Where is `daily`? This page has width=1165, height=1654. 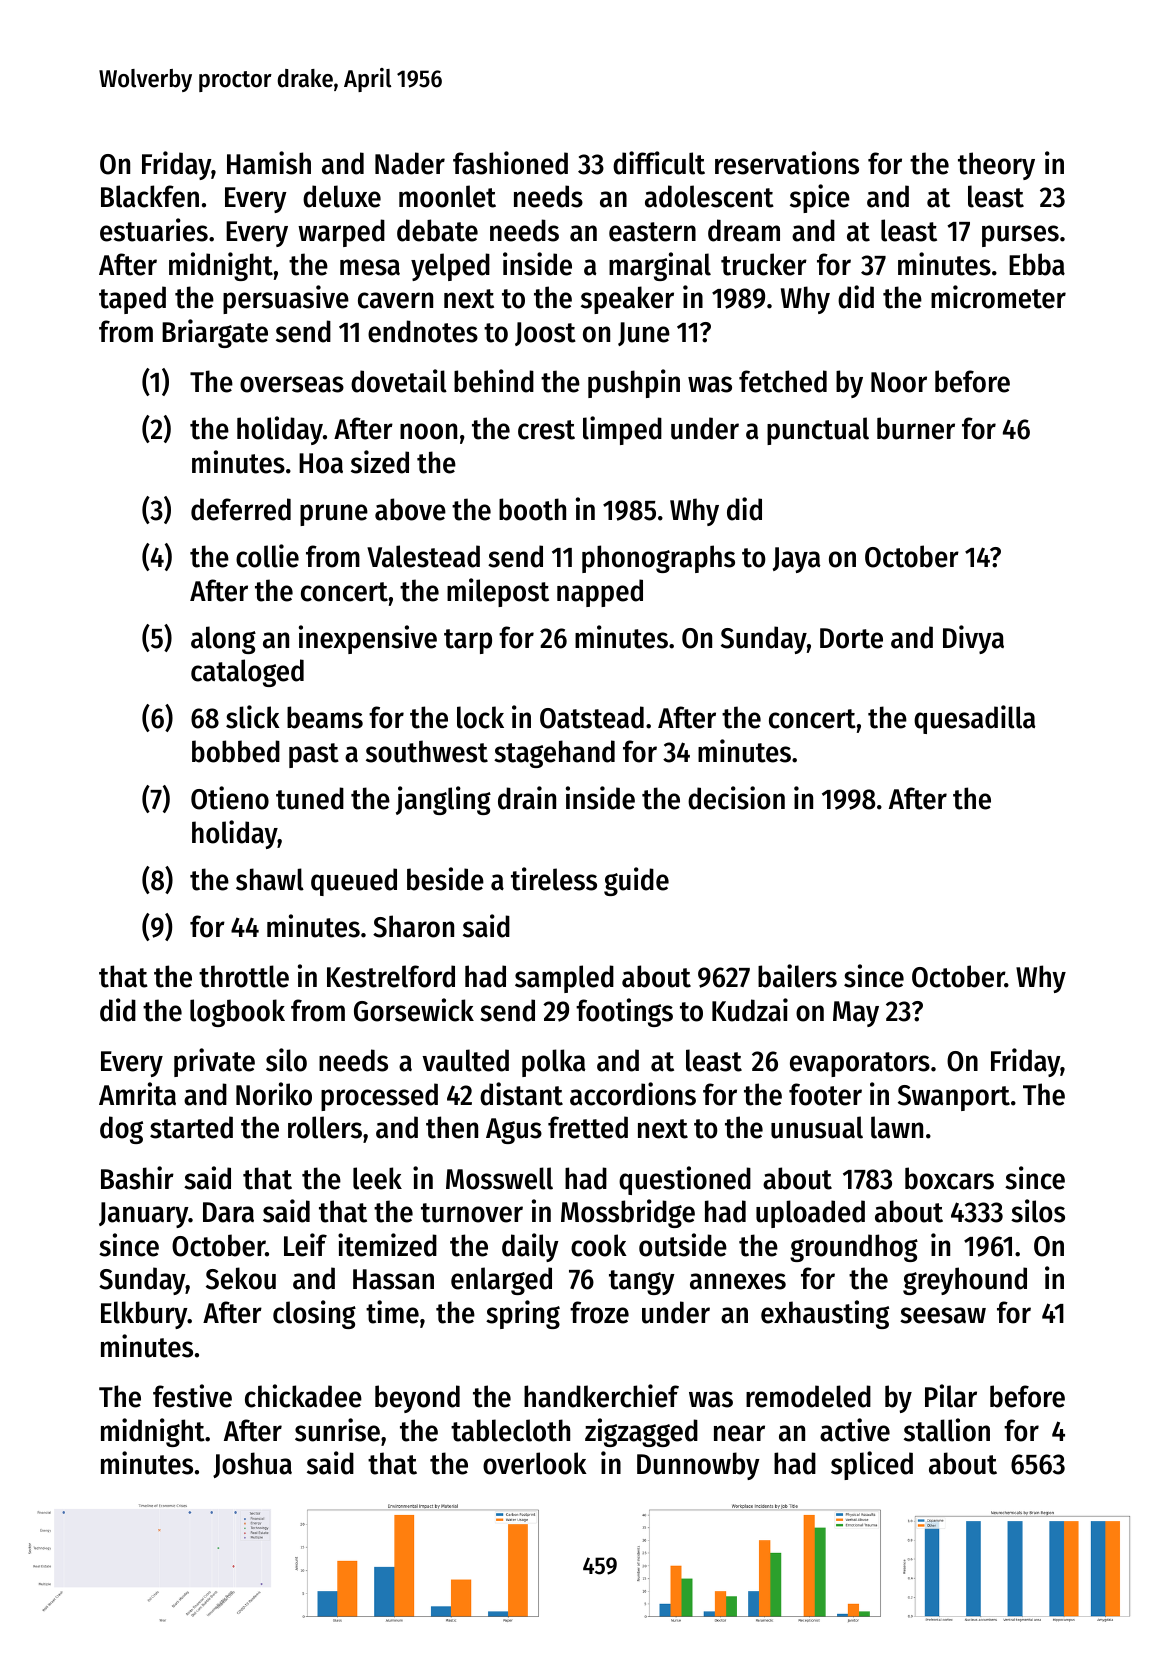
daily is located at coordinates (530, 1247).
